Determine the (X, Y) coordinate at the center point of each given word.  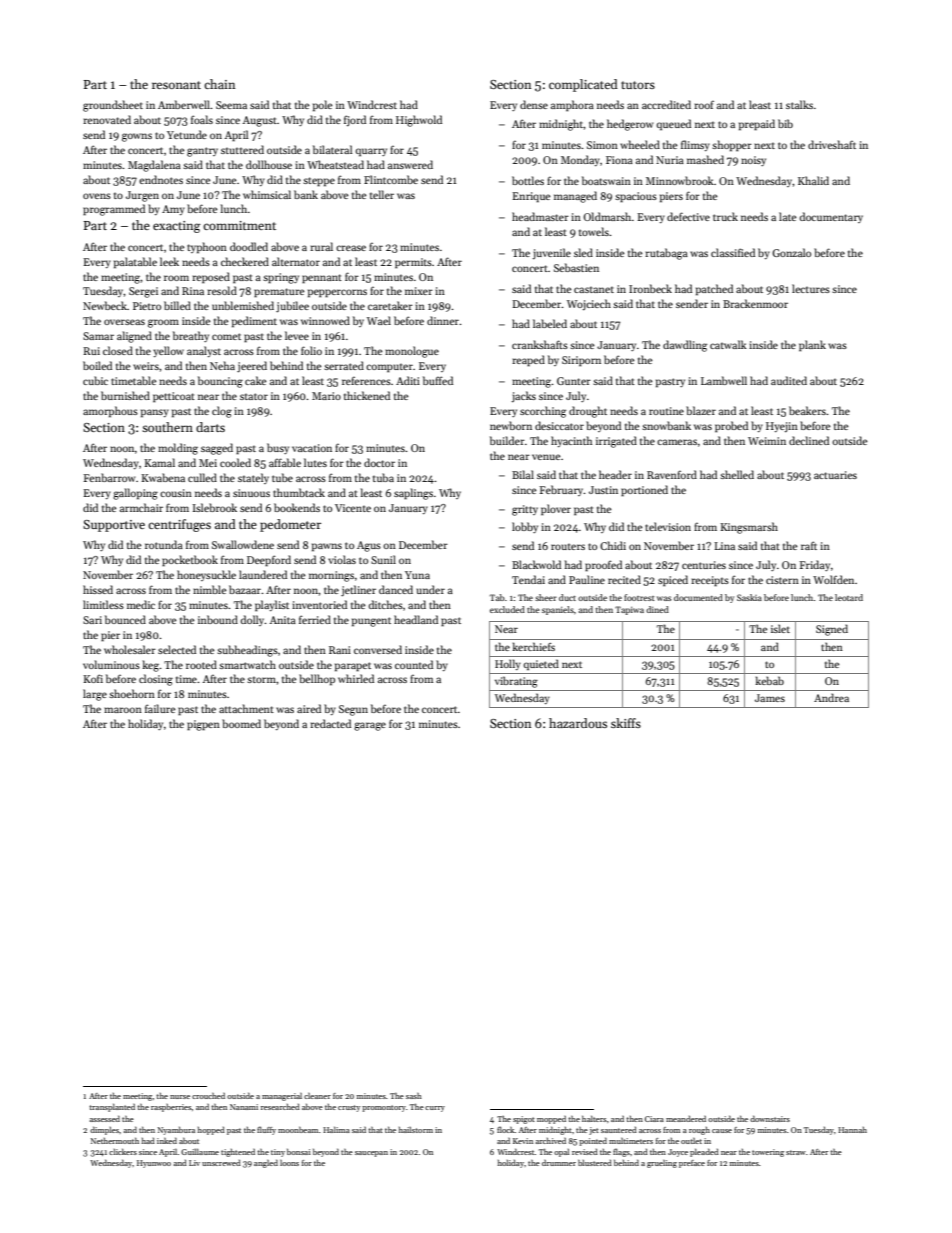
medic (141, 604)
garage (370, 726)
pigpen (203, 725)
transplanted (112, 1107)
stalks (799, 104)
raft (809, 545)
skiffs (626, 723)
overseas (124, 322)
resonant (176, 85)
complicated (583, 85)
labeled (550, 323)
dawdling (685, 346)
